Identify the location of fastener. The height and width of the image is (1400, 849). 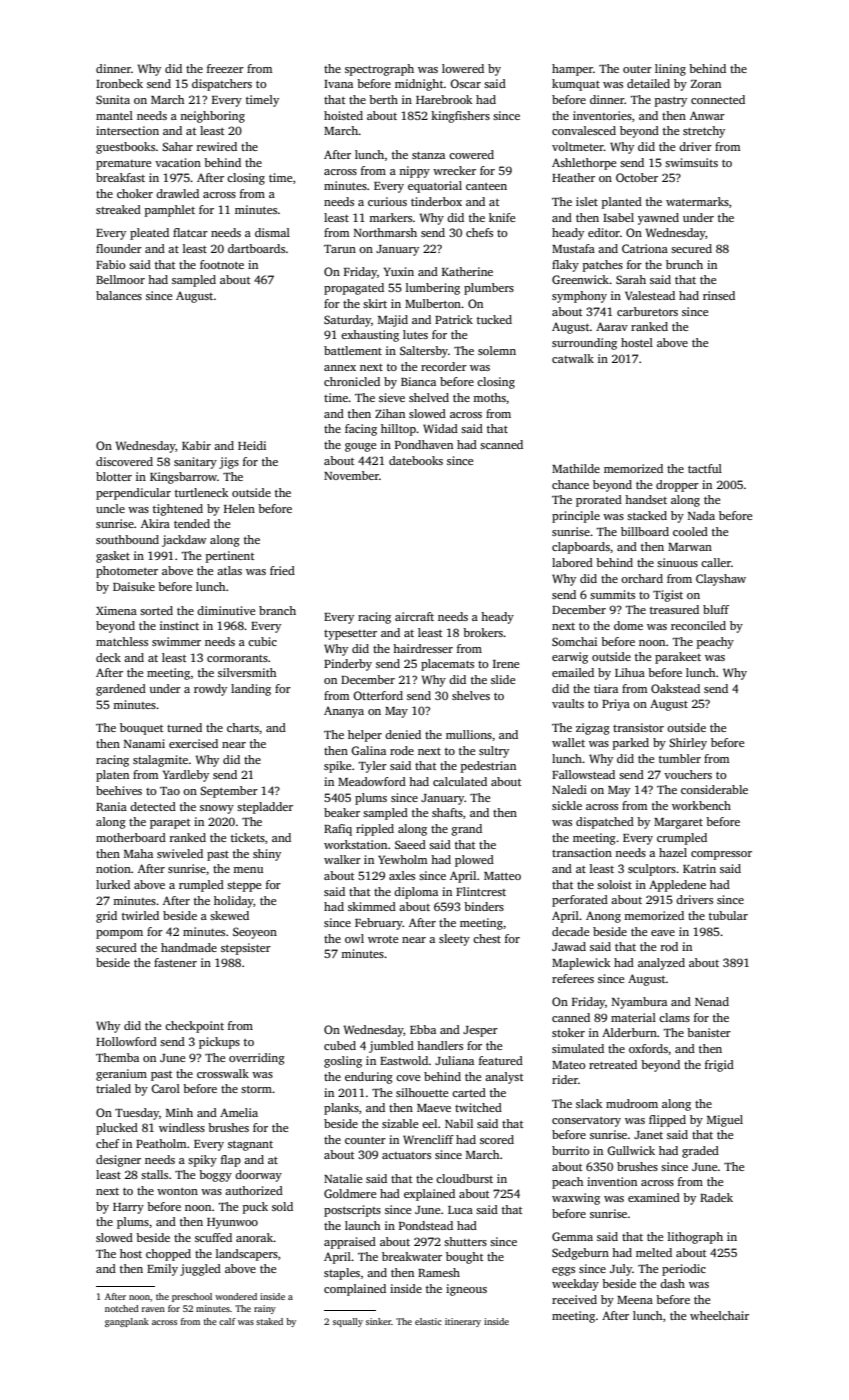
(175, 962).
